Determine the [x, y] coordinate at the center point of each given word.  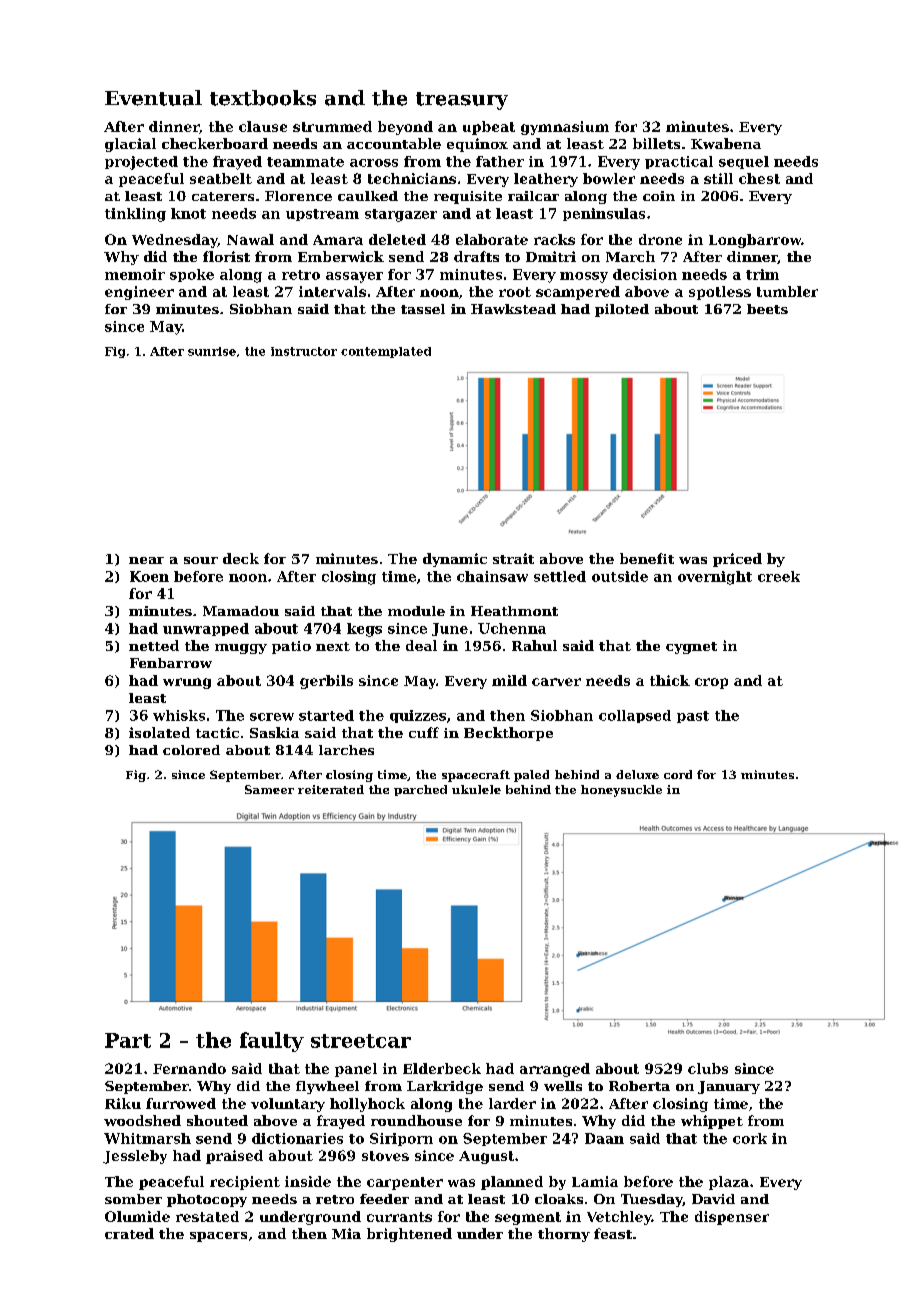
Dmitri [551, 256]
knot [188, 213]
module [416, 611]
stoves [385, 1156]
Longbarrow [755, 241]
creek [779, 576]
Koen [149, 576]
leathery [546, 180]
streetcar [361, 1041]
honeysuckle [621, 791]
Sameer [269, 789]
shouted [217, 1120]
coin [659, 196]
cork [750, 1138]
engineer [139, 293]
